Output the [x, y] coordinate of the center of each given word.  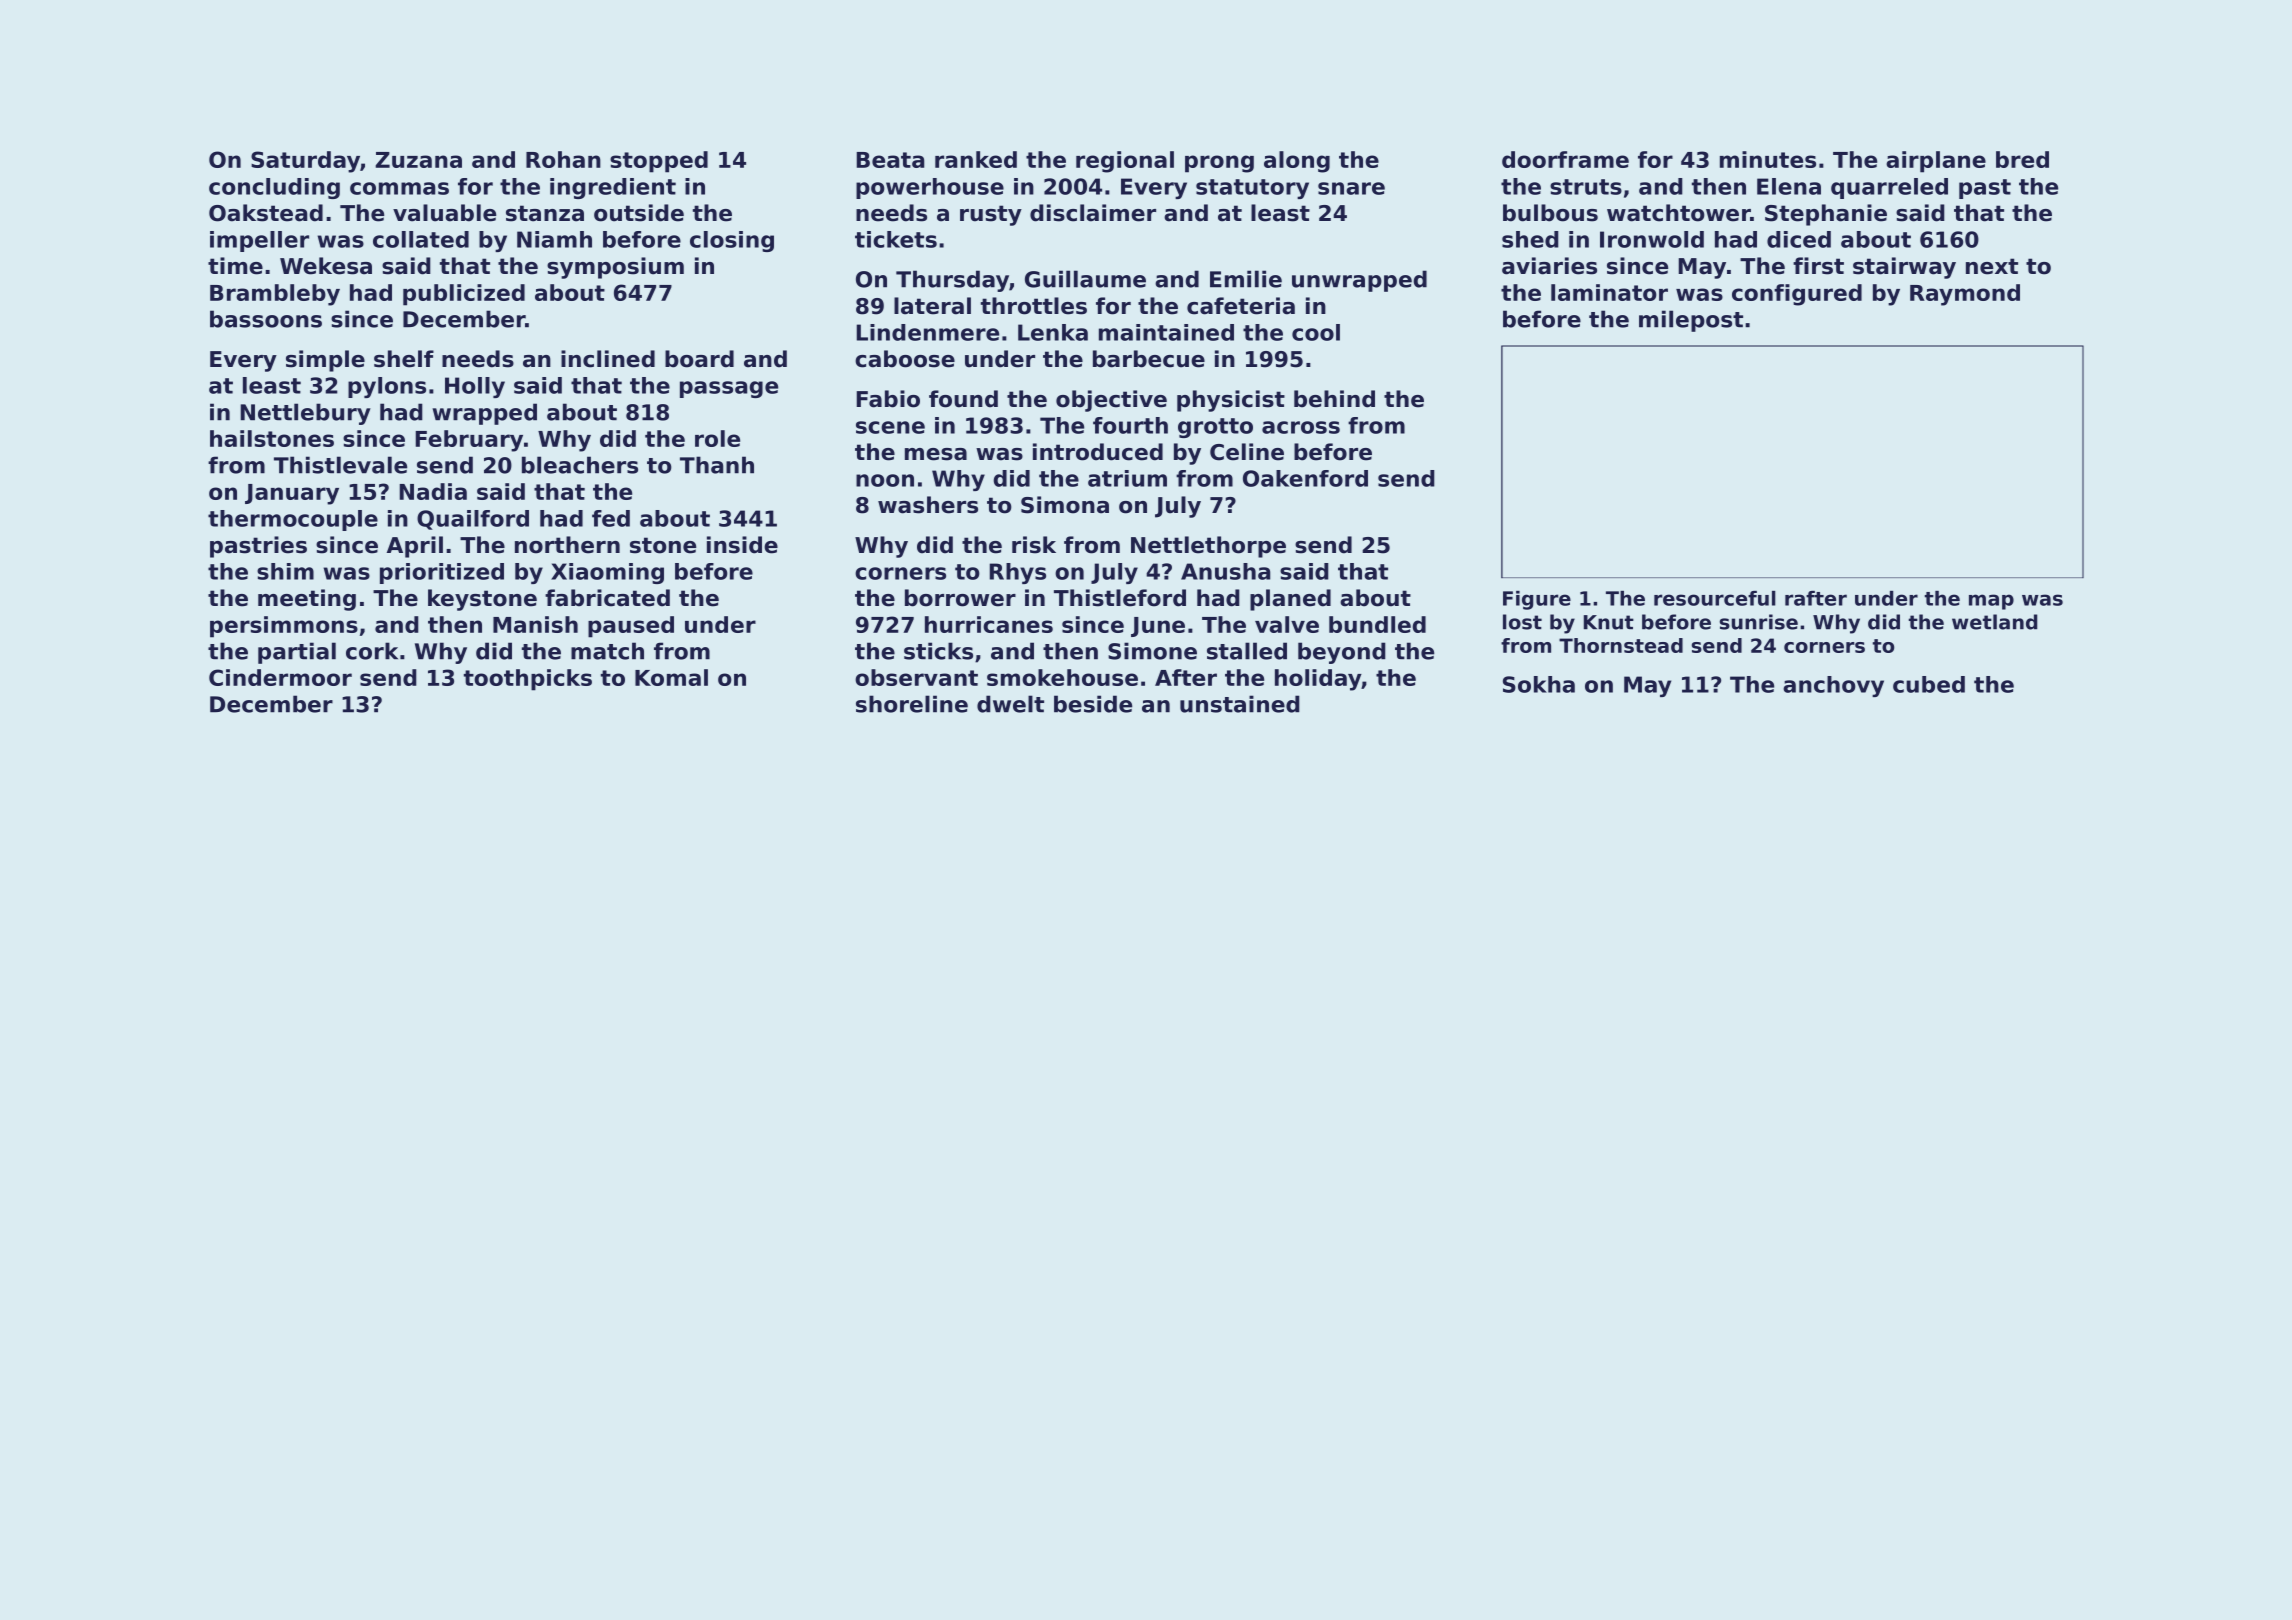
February [469, 441]
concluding [274, 188]
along [1297, 162]
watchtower [1679, 213]
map [1991, 602]
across [1301, 427]
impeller [259, 241]
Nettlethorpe [1208, 547]
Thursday [952, 281]
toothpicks [528, 680]
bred [2022, 159]
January [292, 494]
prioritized [442, 573]
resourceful [1715, 598]
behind [1334, 399]
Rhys [1018, 573]
